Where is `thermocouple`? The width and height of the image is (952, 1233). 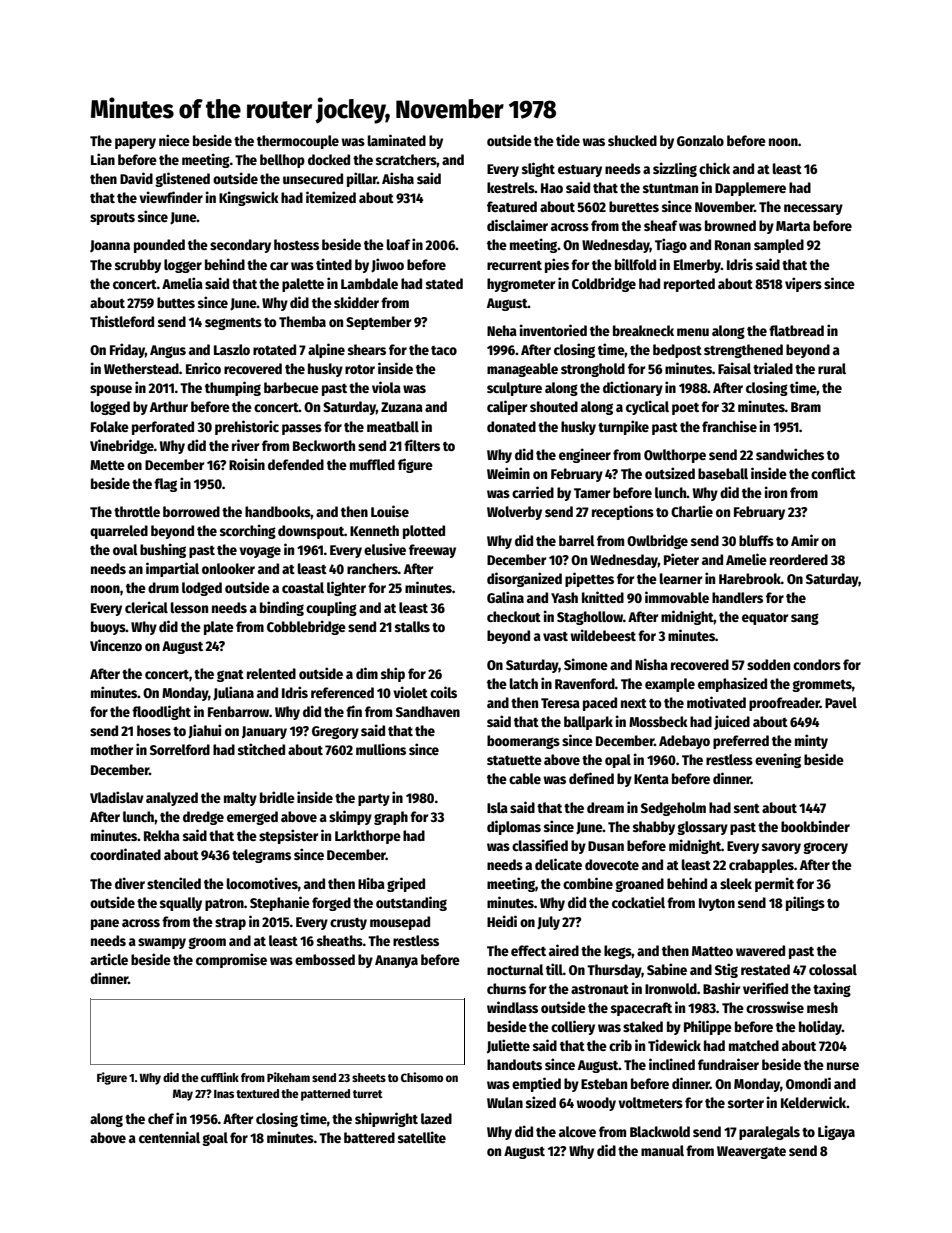 thermocouple is located at coordinates (298, 142).
